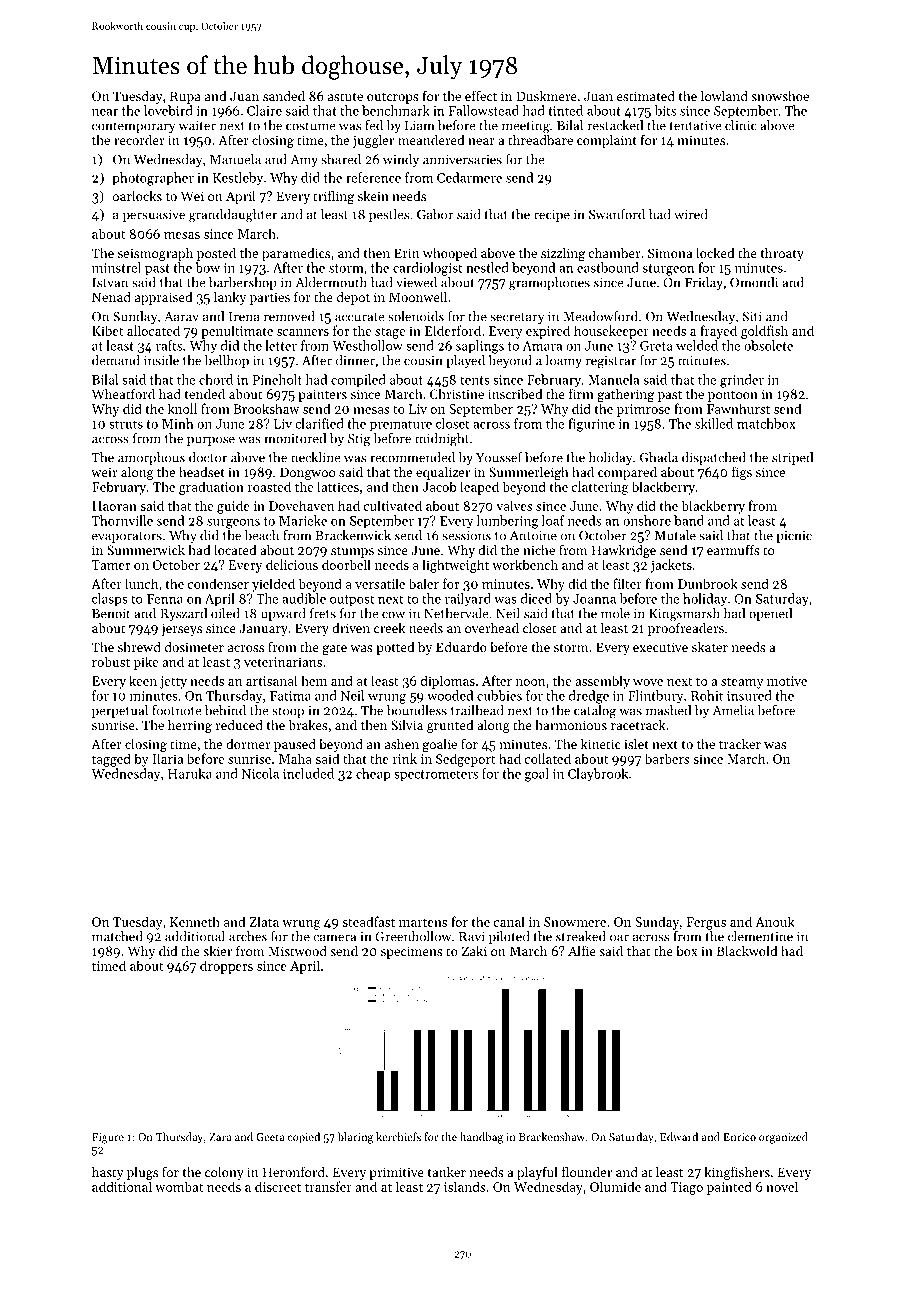 This page has width=908, height=1316. I want to click on hasty, so click(108, 1173).
